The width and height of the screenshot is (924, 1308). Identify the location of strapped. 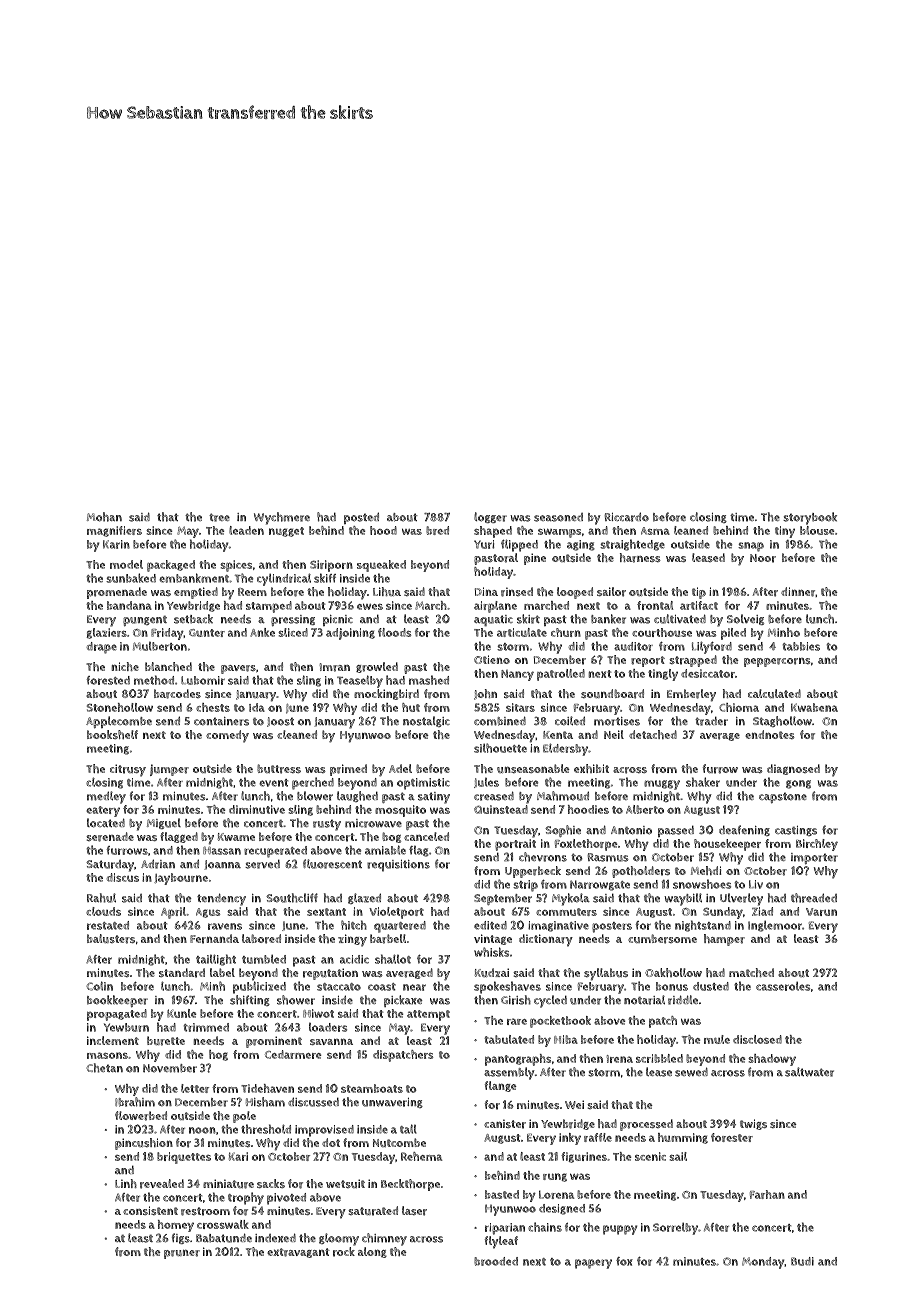
(693, 661).
